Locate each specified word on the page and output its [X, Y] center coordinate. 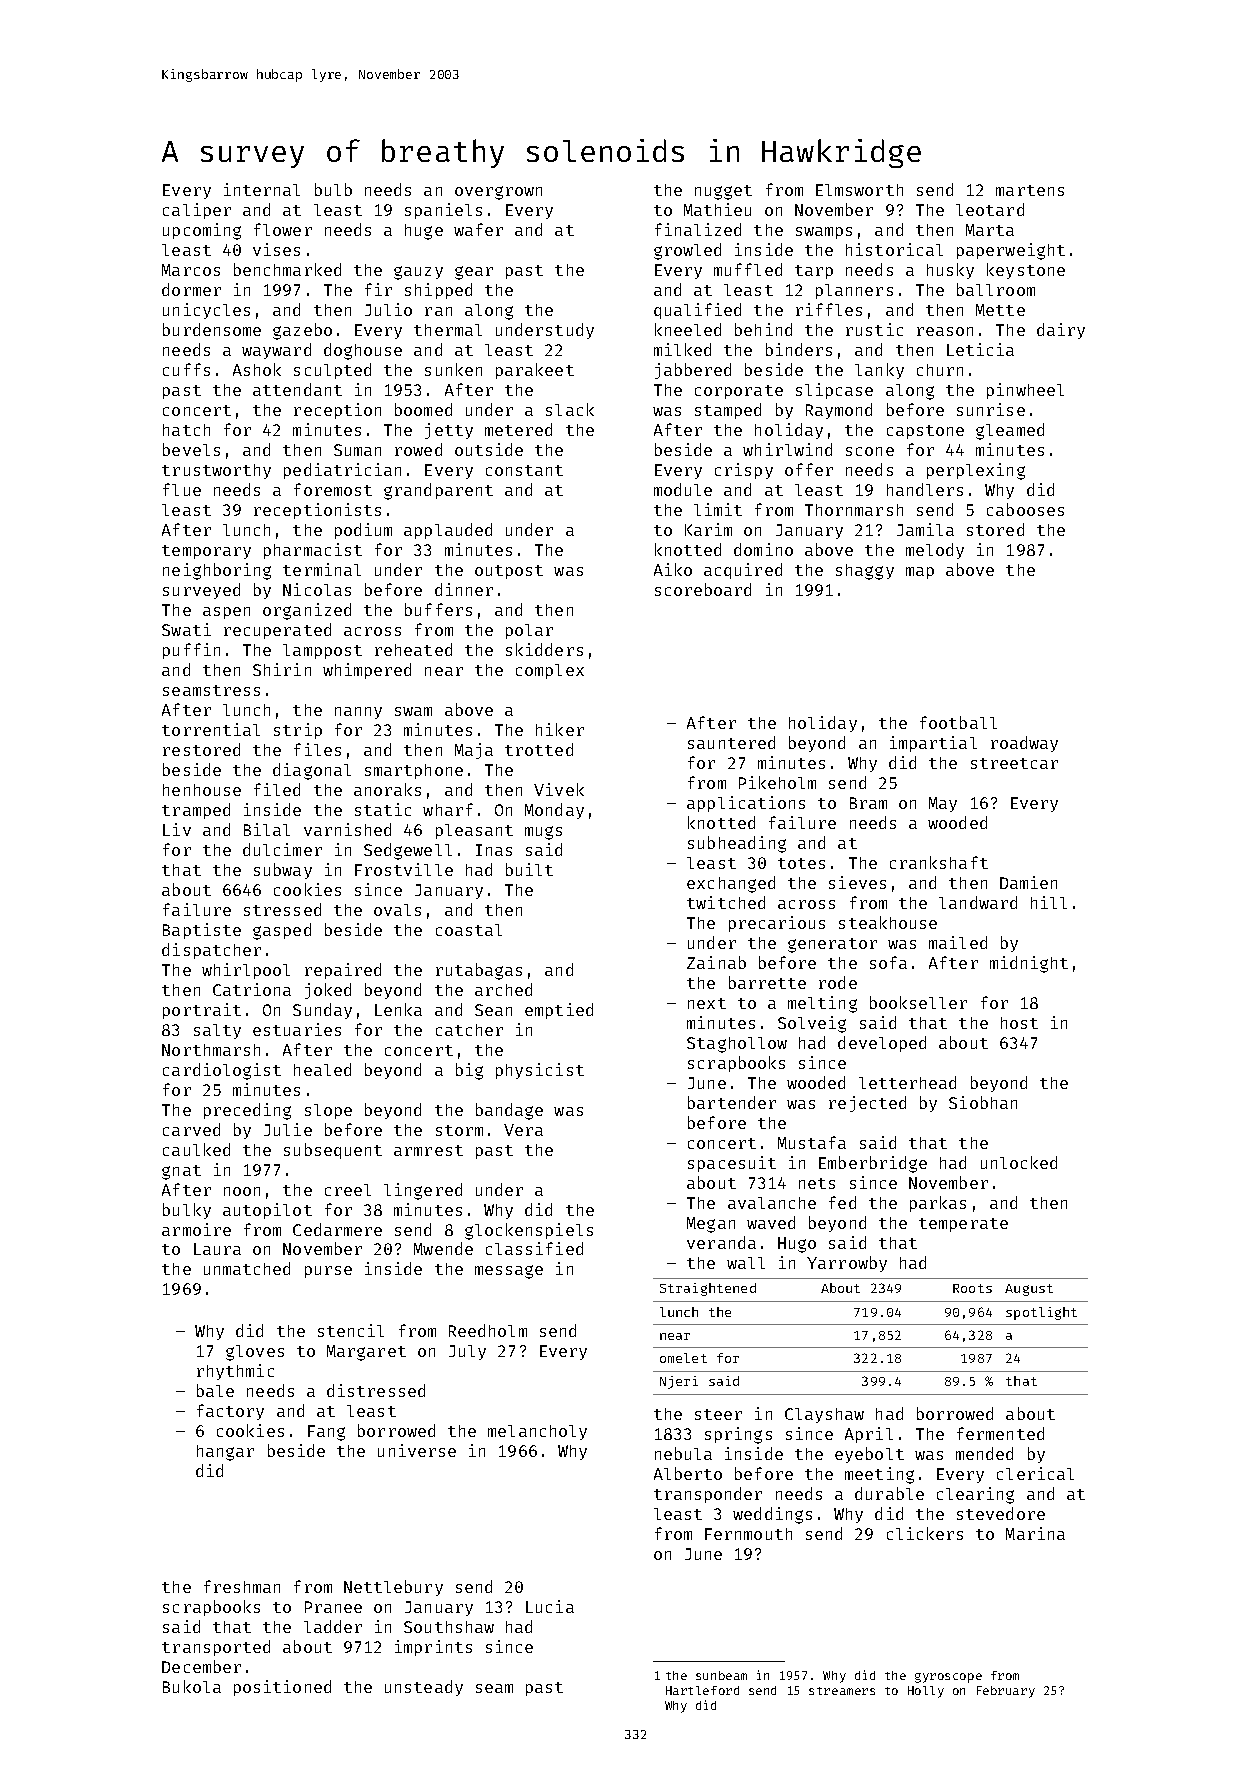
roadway [1024, 744]
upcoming [202, 231]
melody [935, 551]
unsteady [424, 1688]
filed [277, 789]
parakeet [535, 371]
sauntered [731, 742]
